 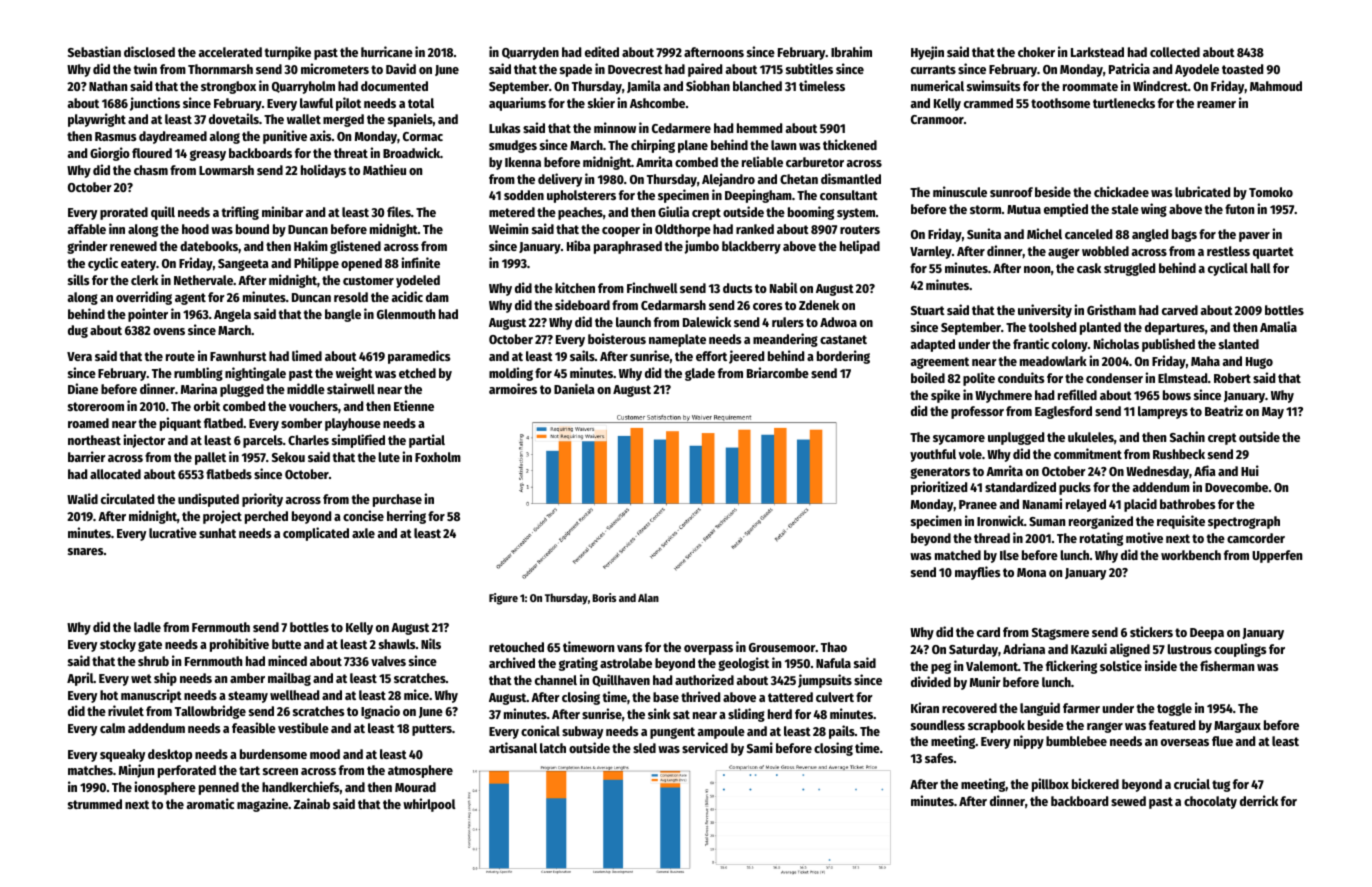 I want to click on swimsuits, so click(x=993, y=85).
